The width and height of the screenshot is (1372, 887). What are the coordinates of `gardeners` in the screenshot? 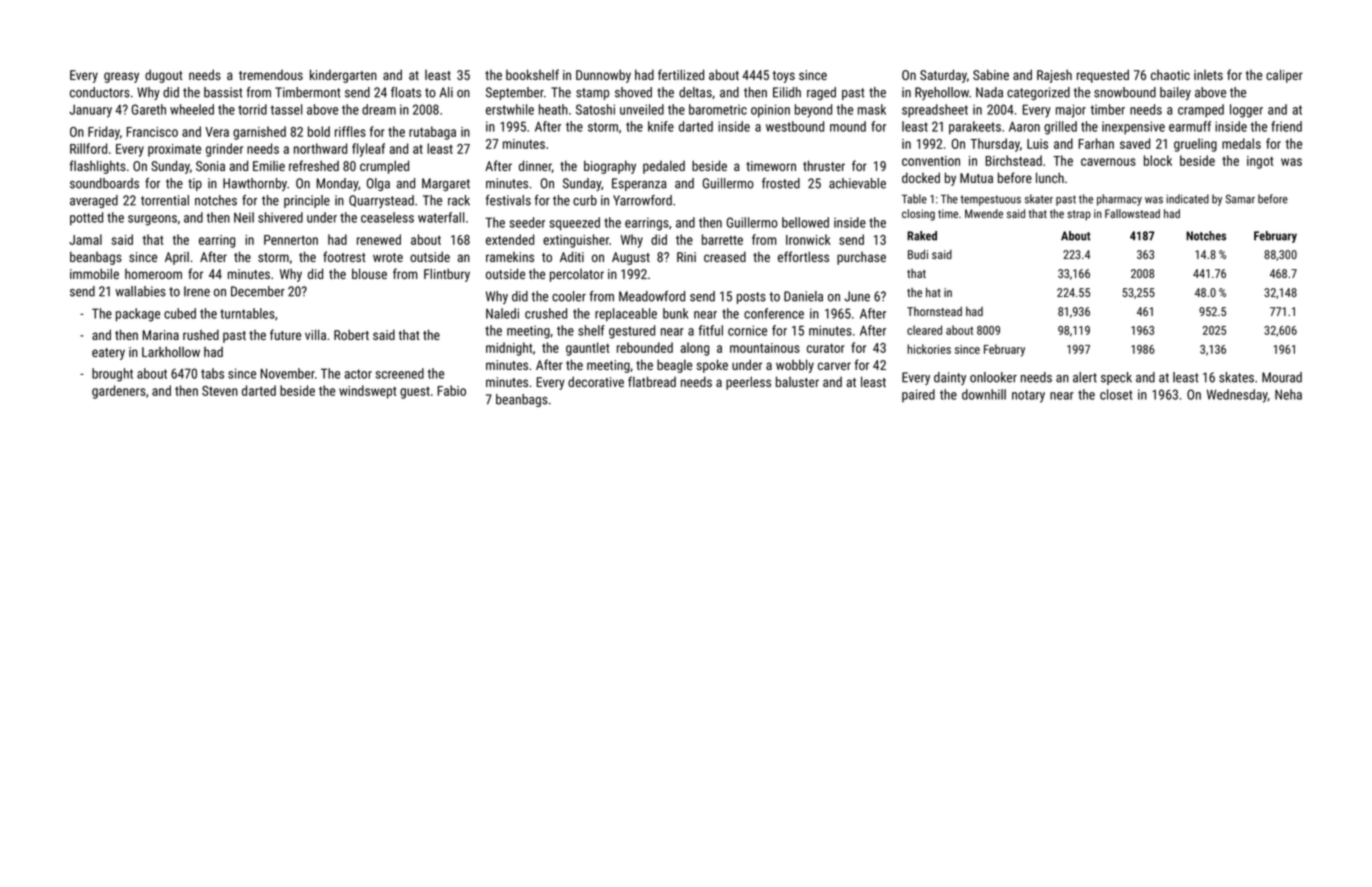 It's located at (119, 392).
